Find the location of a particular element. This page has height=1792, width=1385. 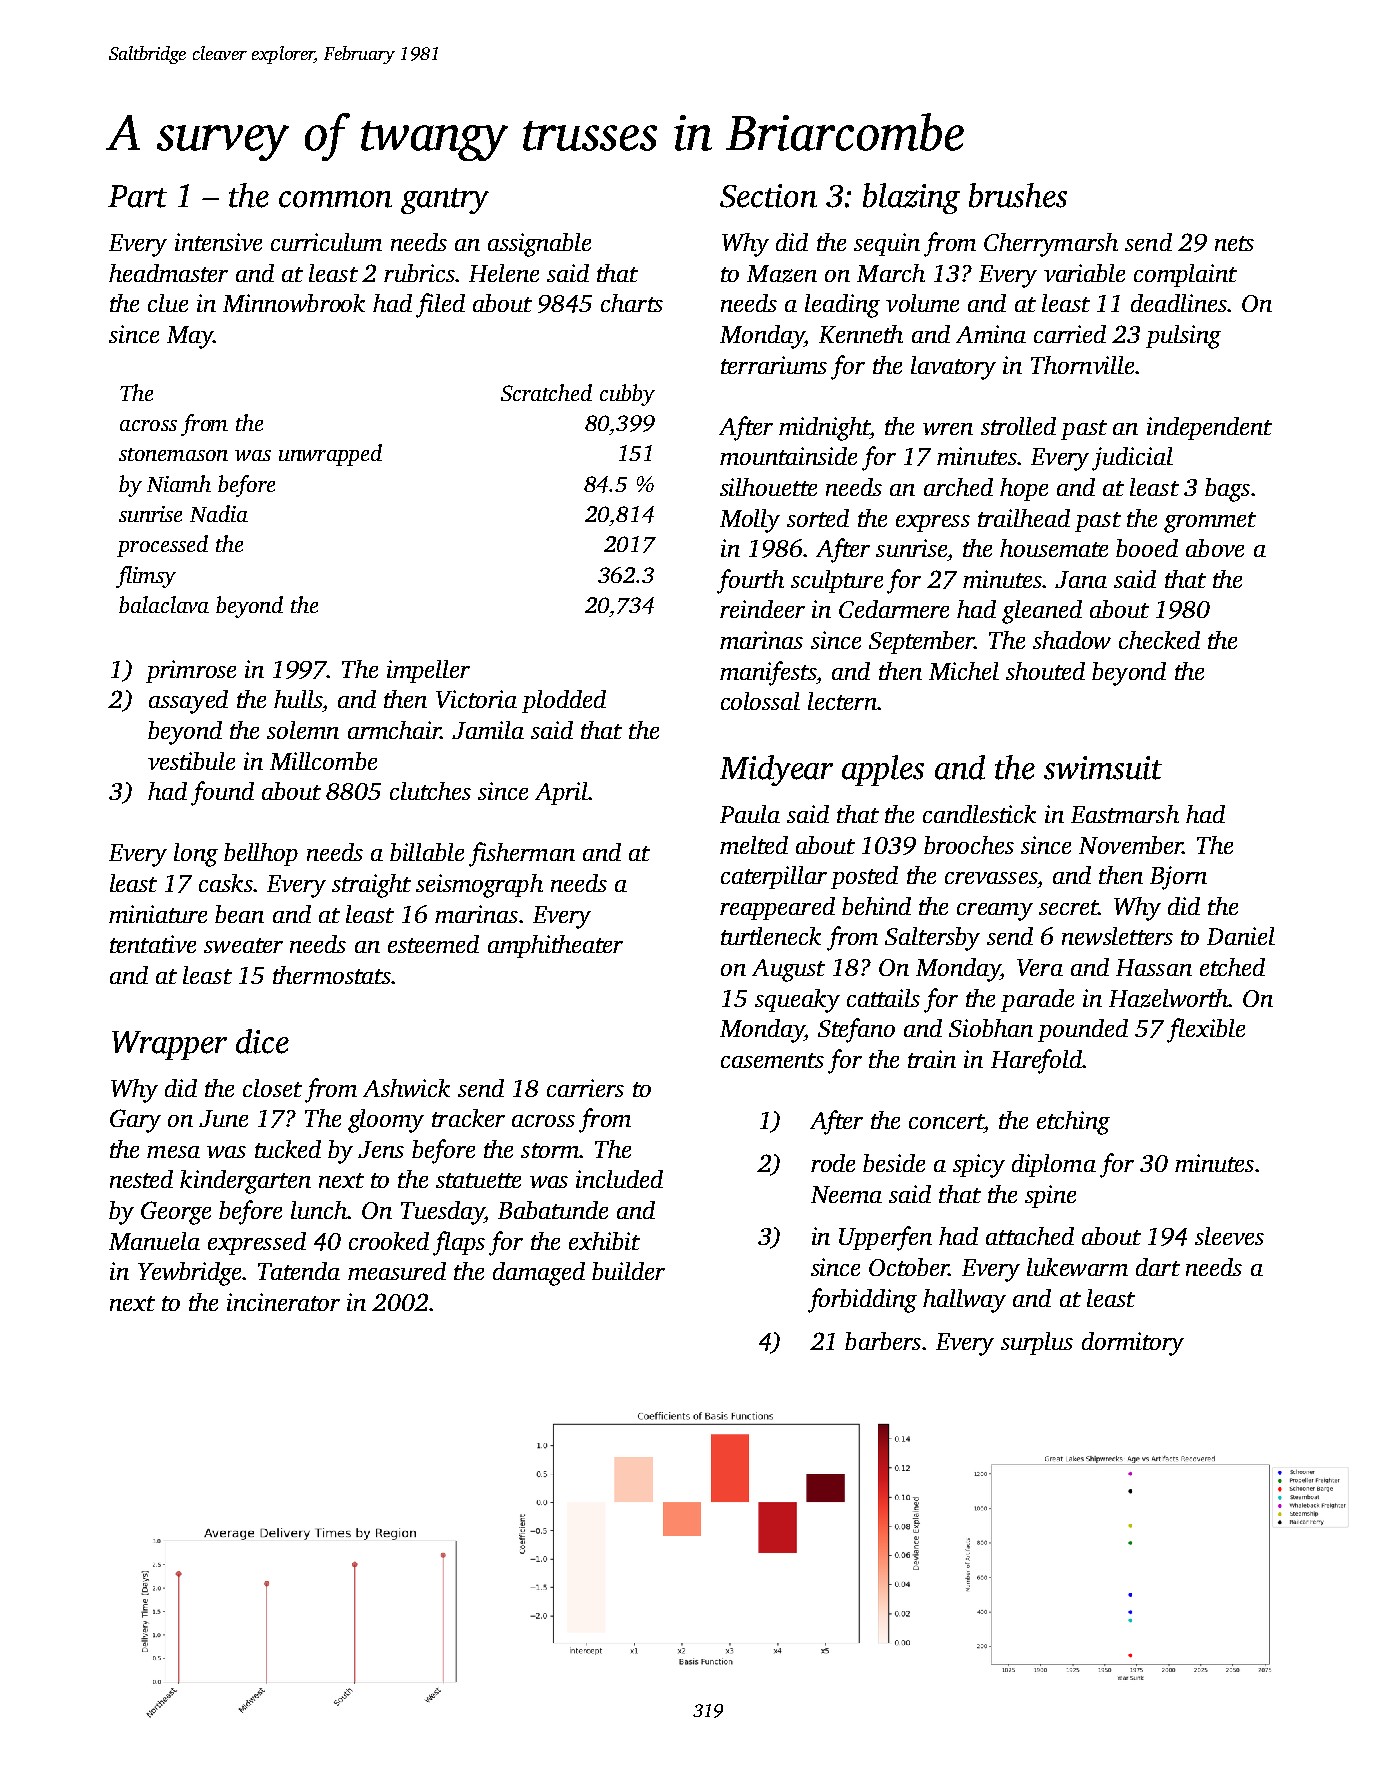

builder is located at coordinates (628, 1271).
